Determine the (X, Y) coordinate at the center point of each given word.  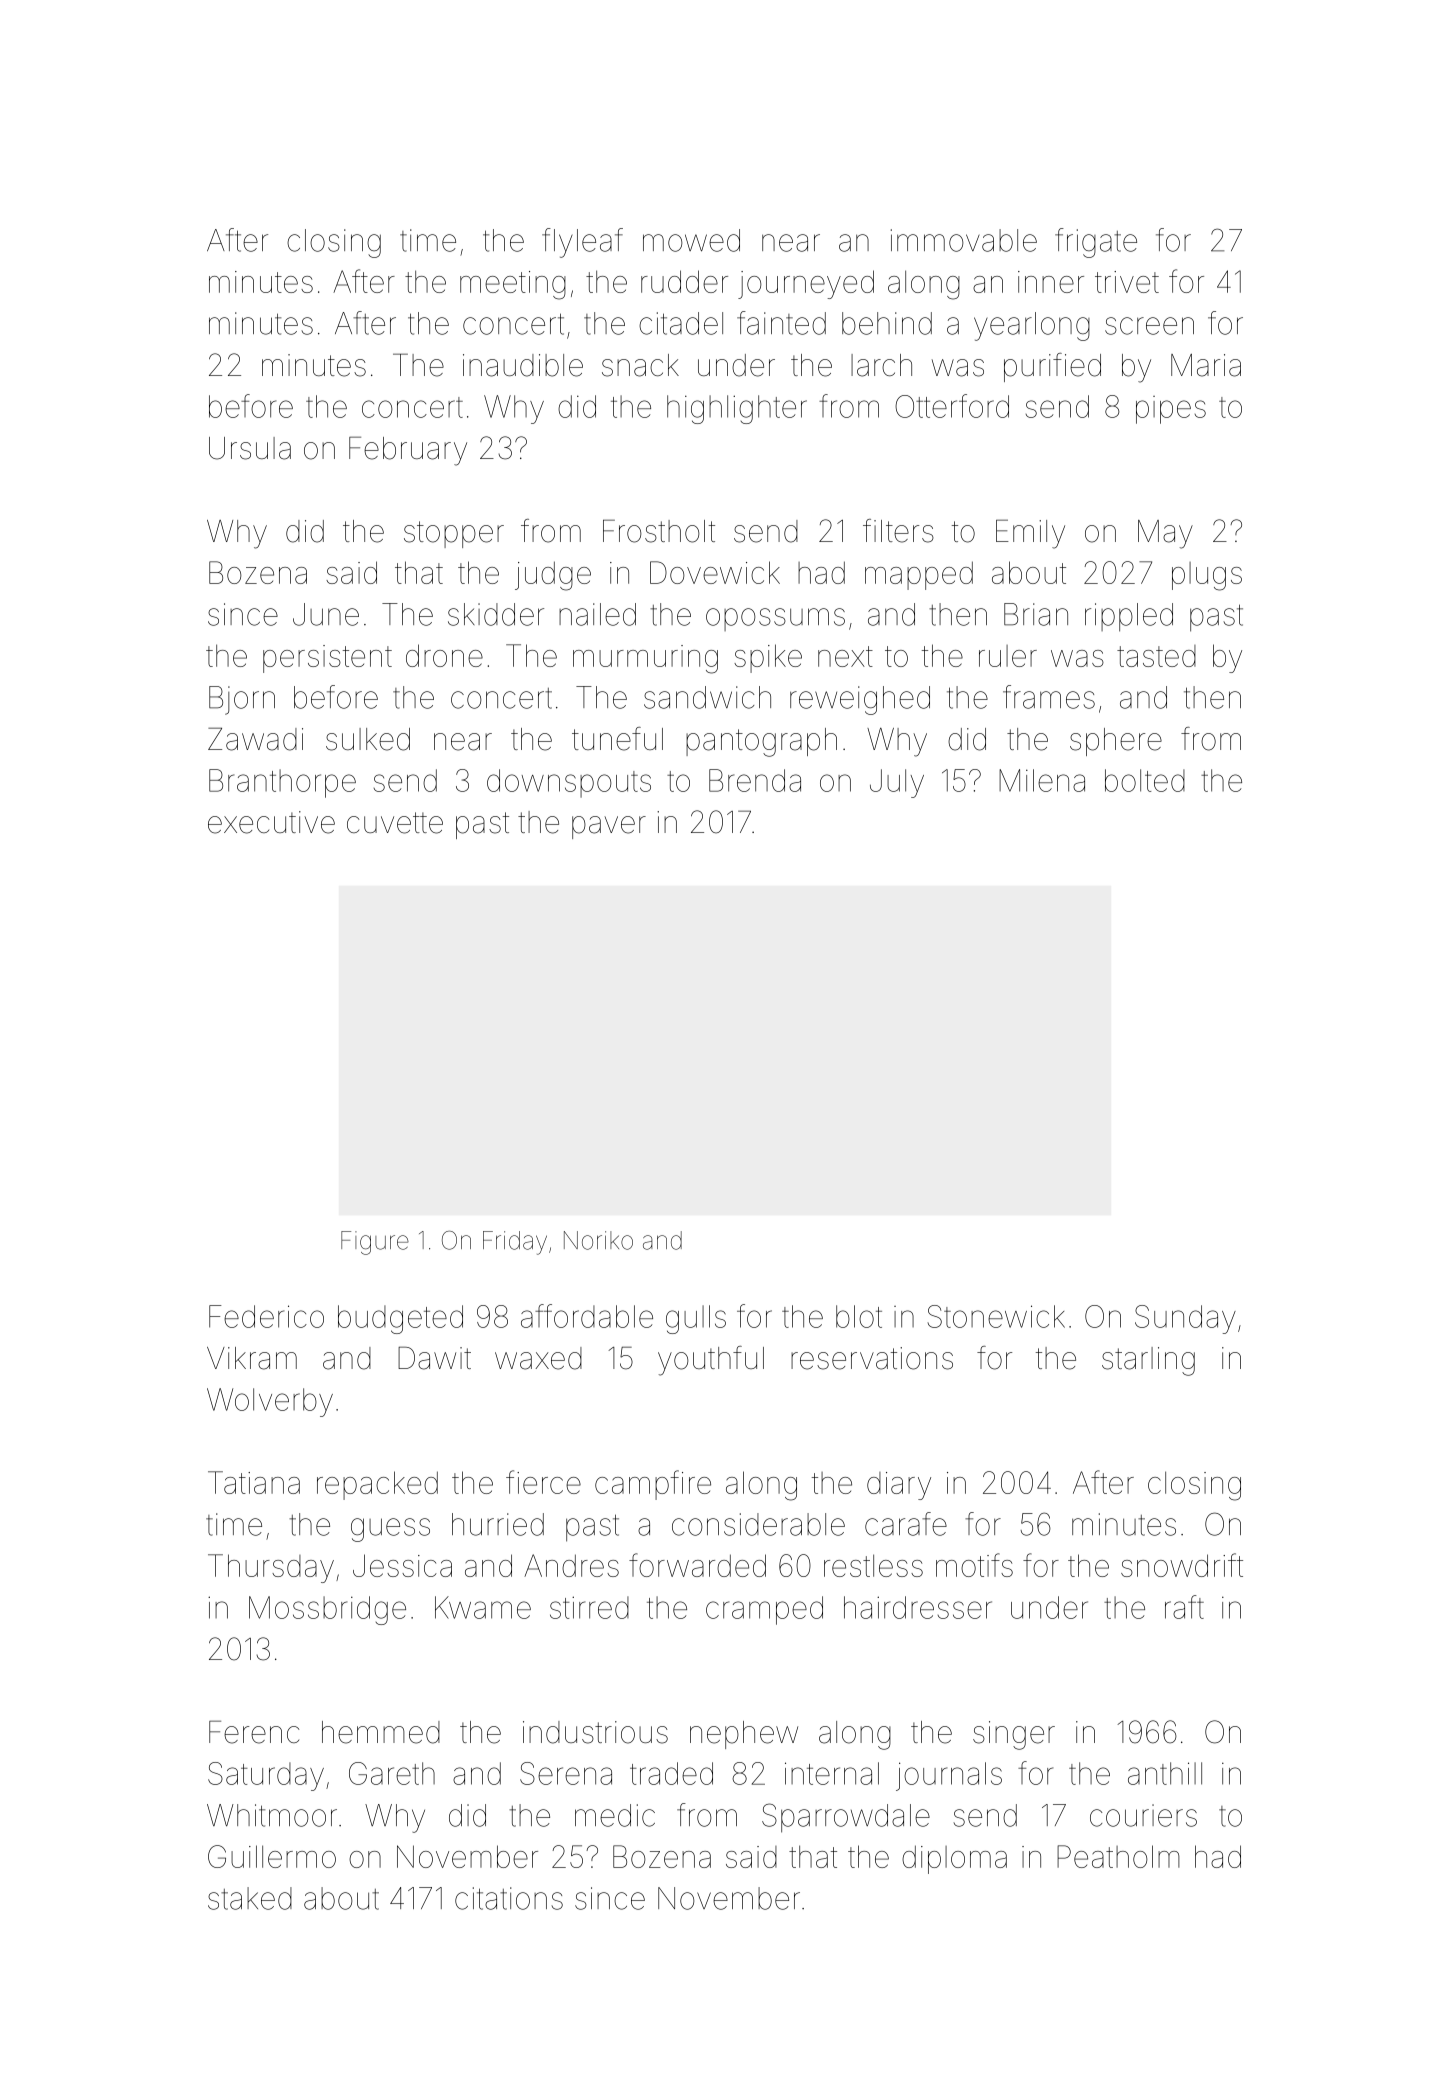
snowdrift (1182, 1565)
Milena (1042, 780)
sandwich (707, 697)
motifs (974, 1565)
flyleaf (582, 243)
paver (609, 827)
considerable (758, 1524)
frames (1049, 697)
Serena (566, 1773)
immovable (964, 240)
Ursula (250, 448)
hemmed (381, 1732)
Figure (375, 1243)
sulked (368, 739)
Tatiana (254, 1482)
